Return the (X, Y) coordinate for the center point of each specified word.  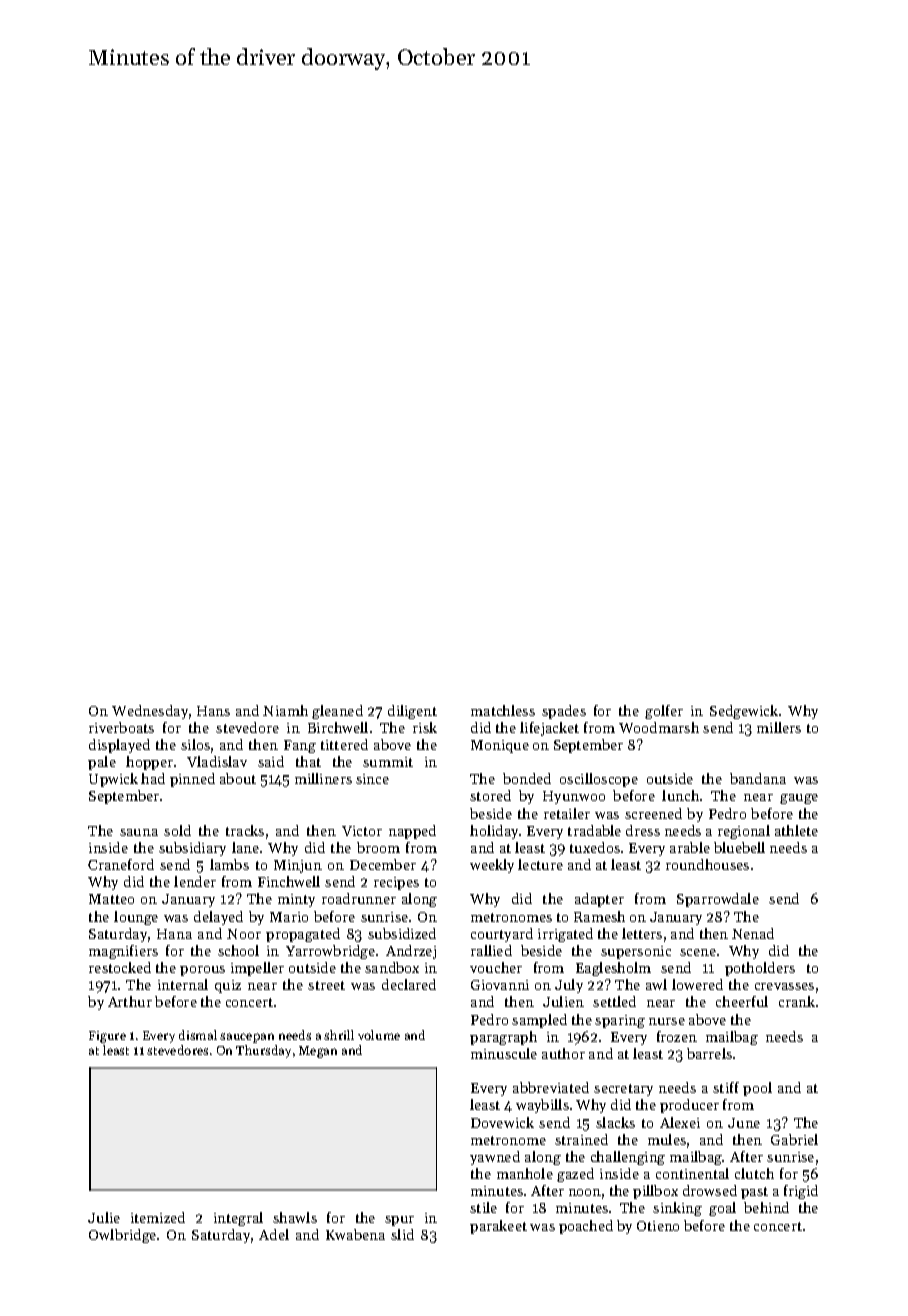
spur (399, 1221)
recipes (396, 883)
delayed (218, 918)
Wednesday (150, 712)
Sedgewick (744, 712)
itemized (158, 1217)
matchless (503, 710)
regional (744, 832)
